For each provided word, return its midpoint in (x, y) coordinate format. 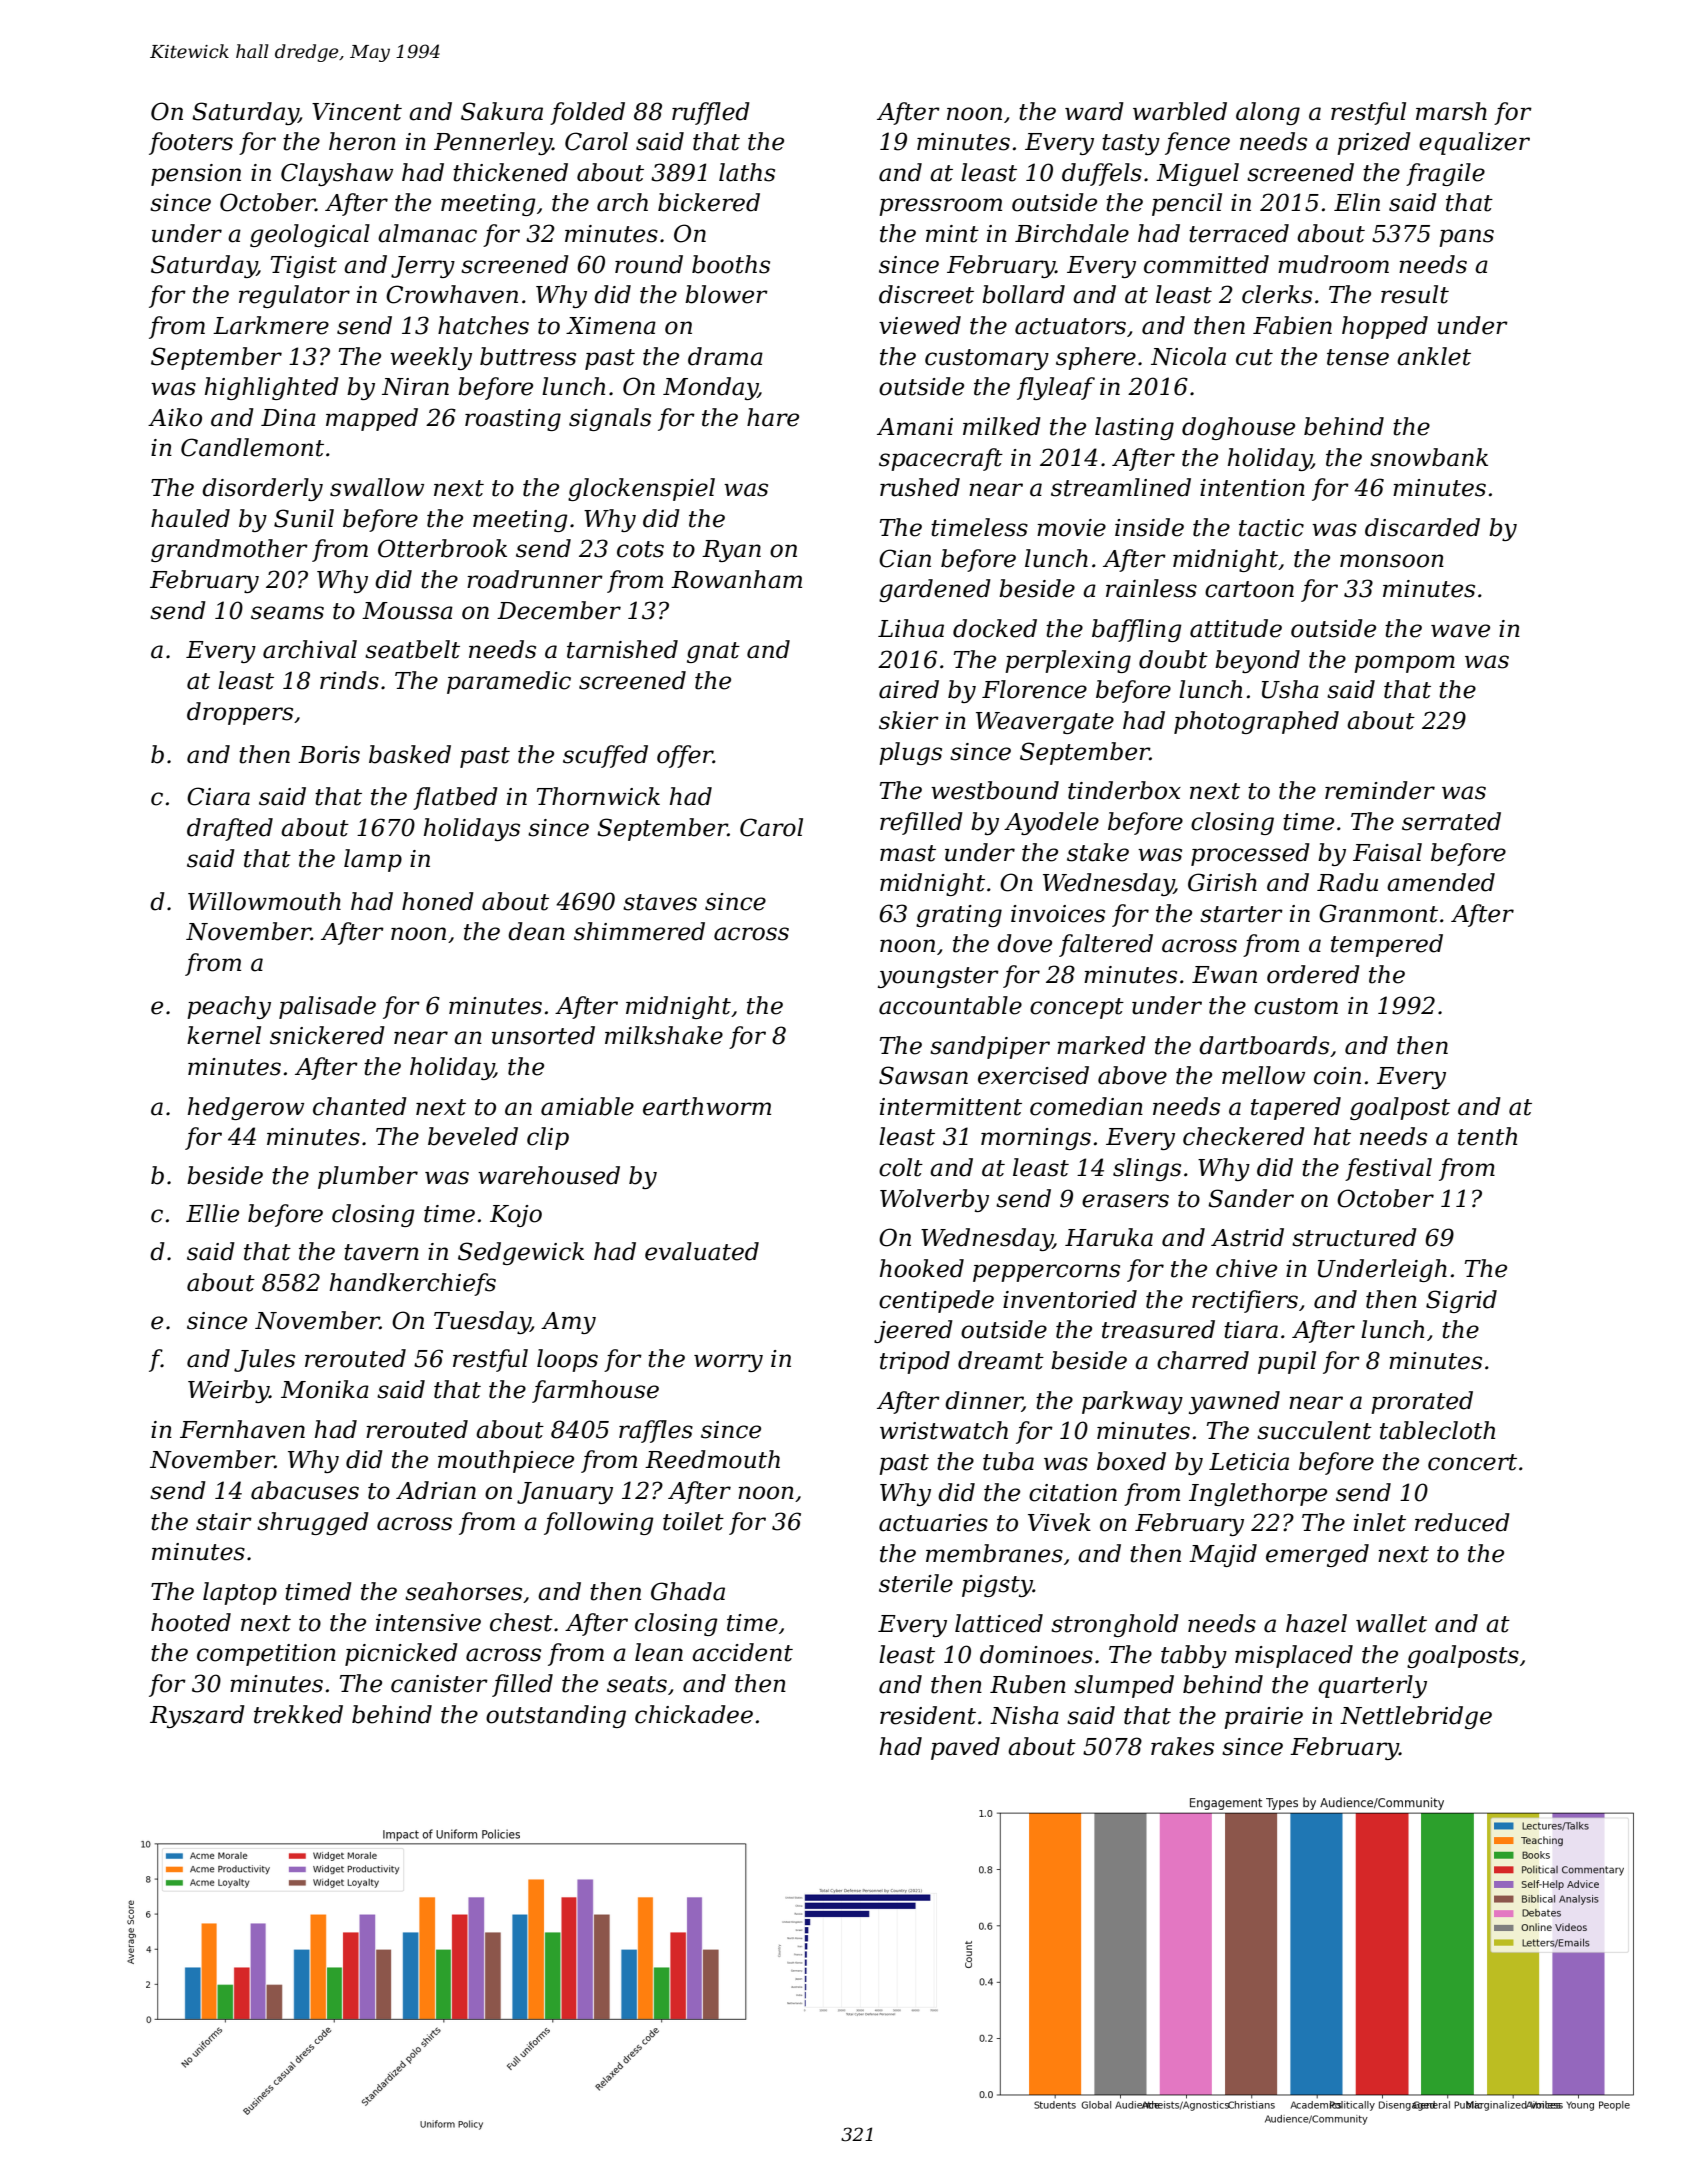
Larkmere (271, 325)
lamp (373, 860)
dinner (984, 1401)
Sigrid (1461, 1301)
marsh (1451, 111)
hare (773, 417)
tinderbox (1124, 790)
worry (728, 1363)
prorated (1422, 1402)
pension (196, 175)
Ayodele (1051, 823)
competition (266, 1655)
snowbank (1429, 457)
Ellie (212, 1213)
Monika (325, 1389)
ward (1094, 111)
